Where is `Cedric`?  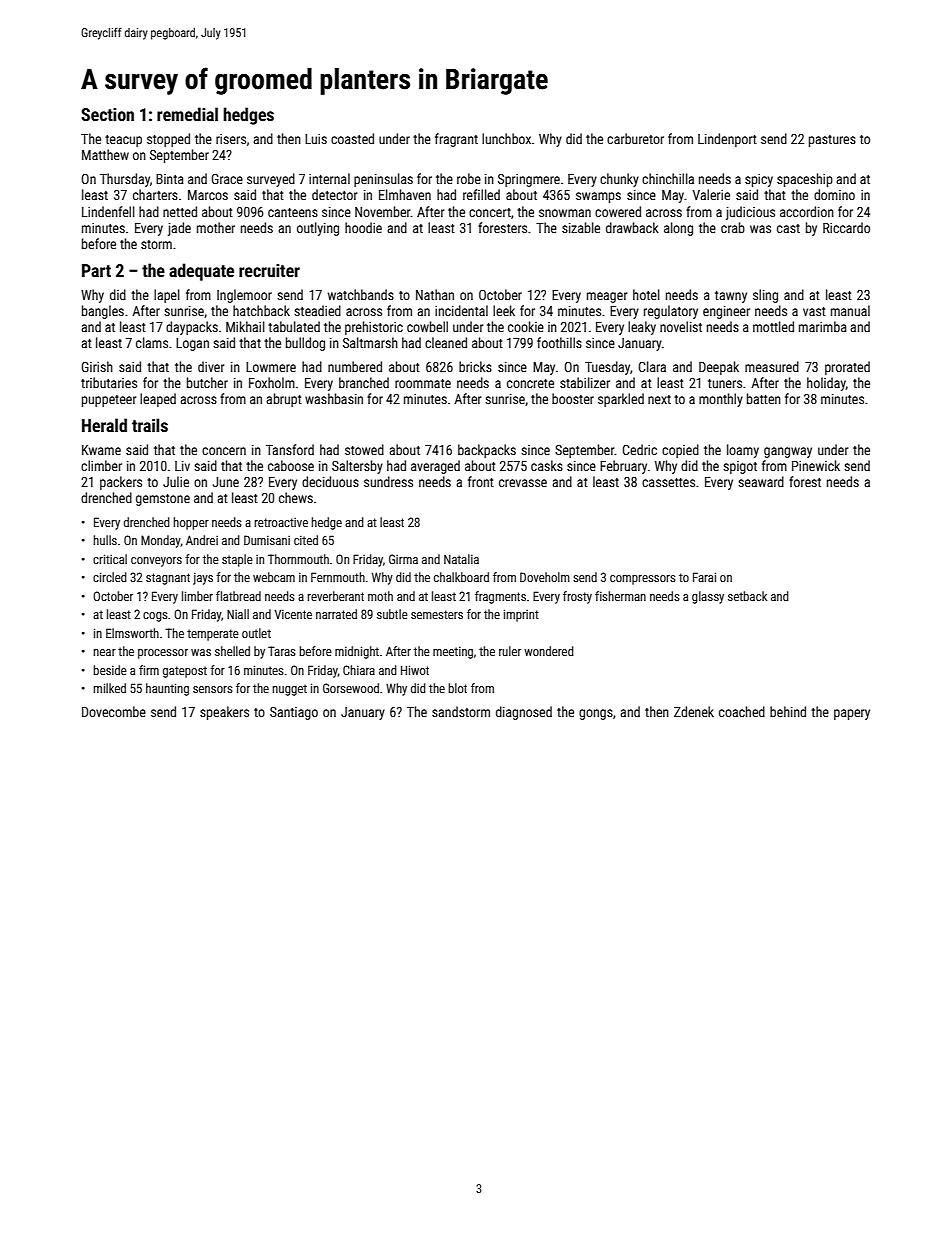 Cedric is located at coordinates (640, 449).
